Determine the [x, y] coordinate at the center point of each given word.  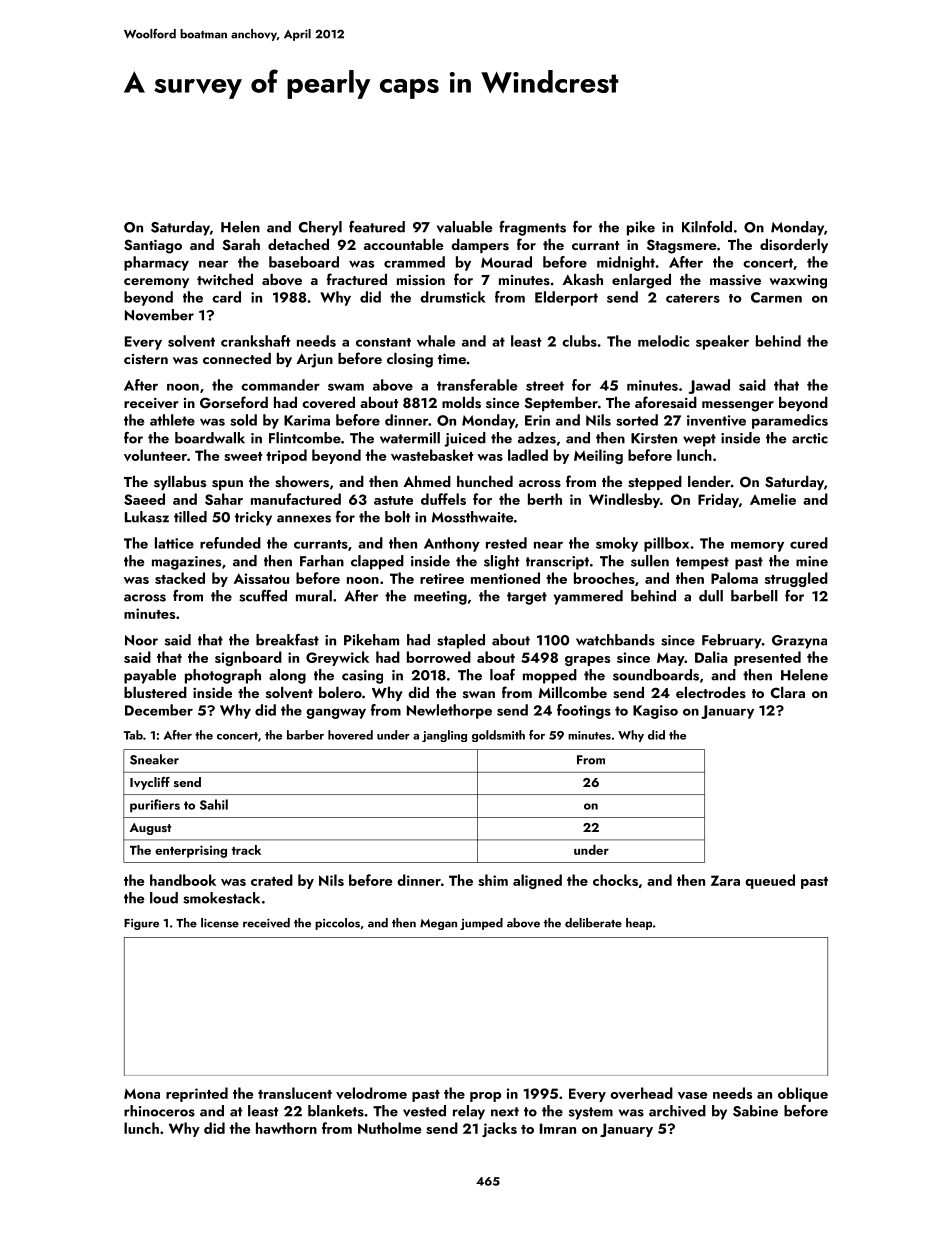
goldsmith [498, 736]
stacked [180, 578]
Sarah [241, 245]
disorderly [794, 246]
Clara [788, 692]
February [731, 641]
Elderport [566, 298]
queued [770, 881]
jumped [481, 924]
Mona [142, 1093]
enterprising [191, 851]
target [527, 598]
